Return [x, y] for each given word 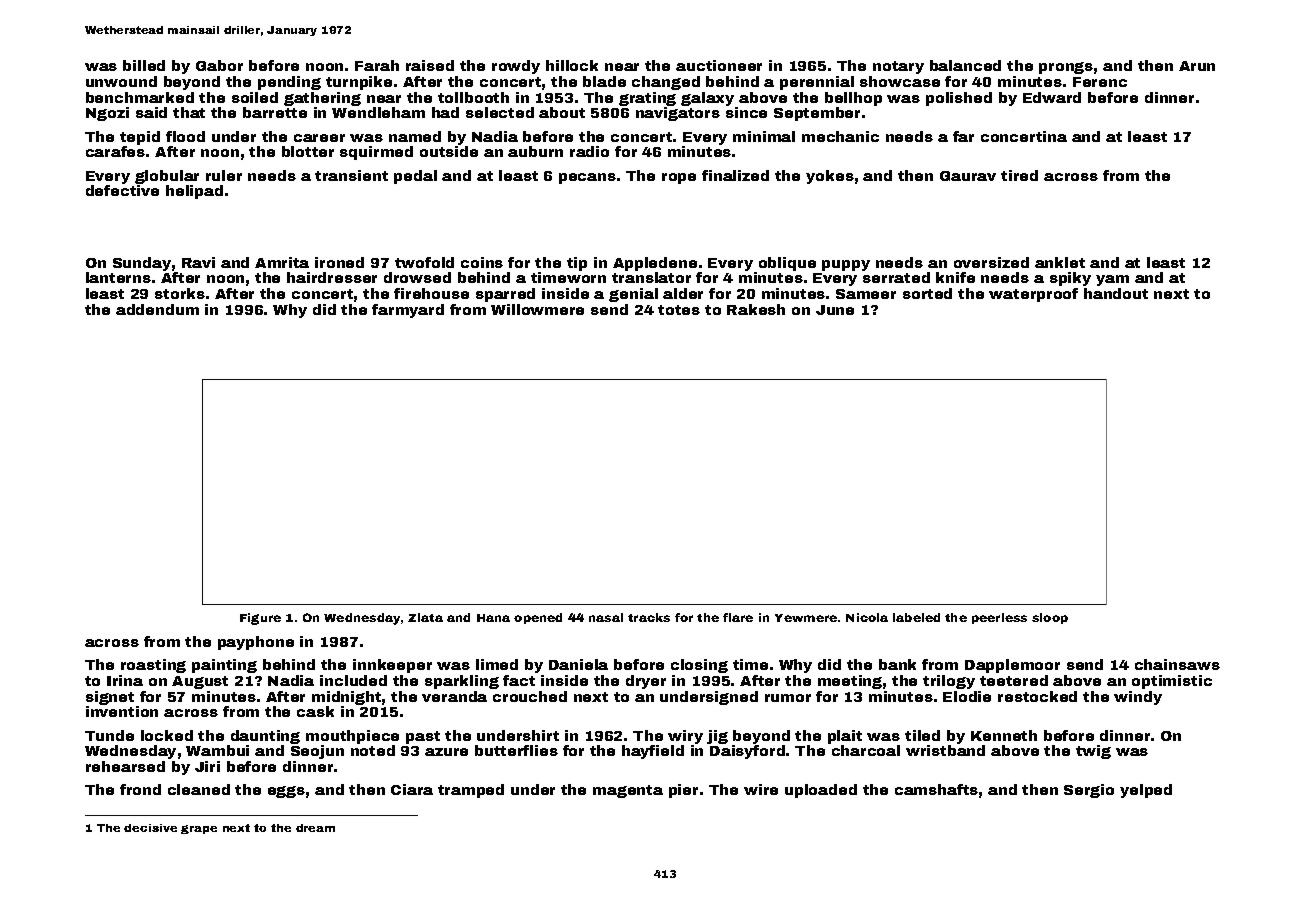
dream [315, 828]
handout [1116, 293]
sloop [1050, 618]
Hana [493, 618]
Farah [377, 65]
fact [519, 680]
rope [679, 178]
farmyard [408, 311]
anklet [1060, 262]
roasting [153, 666]
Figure [260, 619]
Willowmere [537, 309]
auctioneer [719, 65]
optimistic [1172, 682]
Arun [1197, 66]
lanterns [118, 277]
